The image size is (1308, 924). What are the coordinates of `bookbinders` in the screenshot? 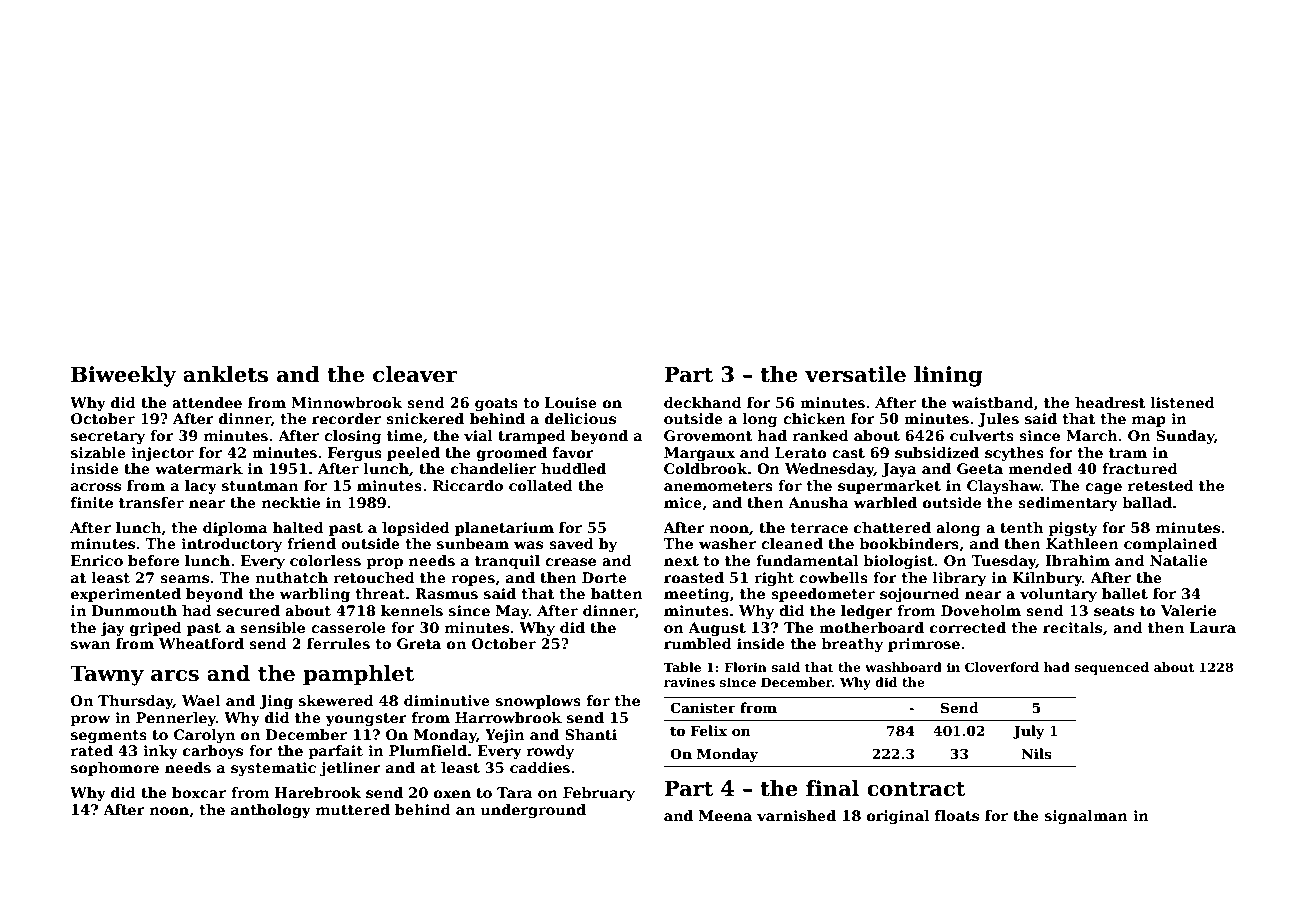 It's located at (909, 543).
